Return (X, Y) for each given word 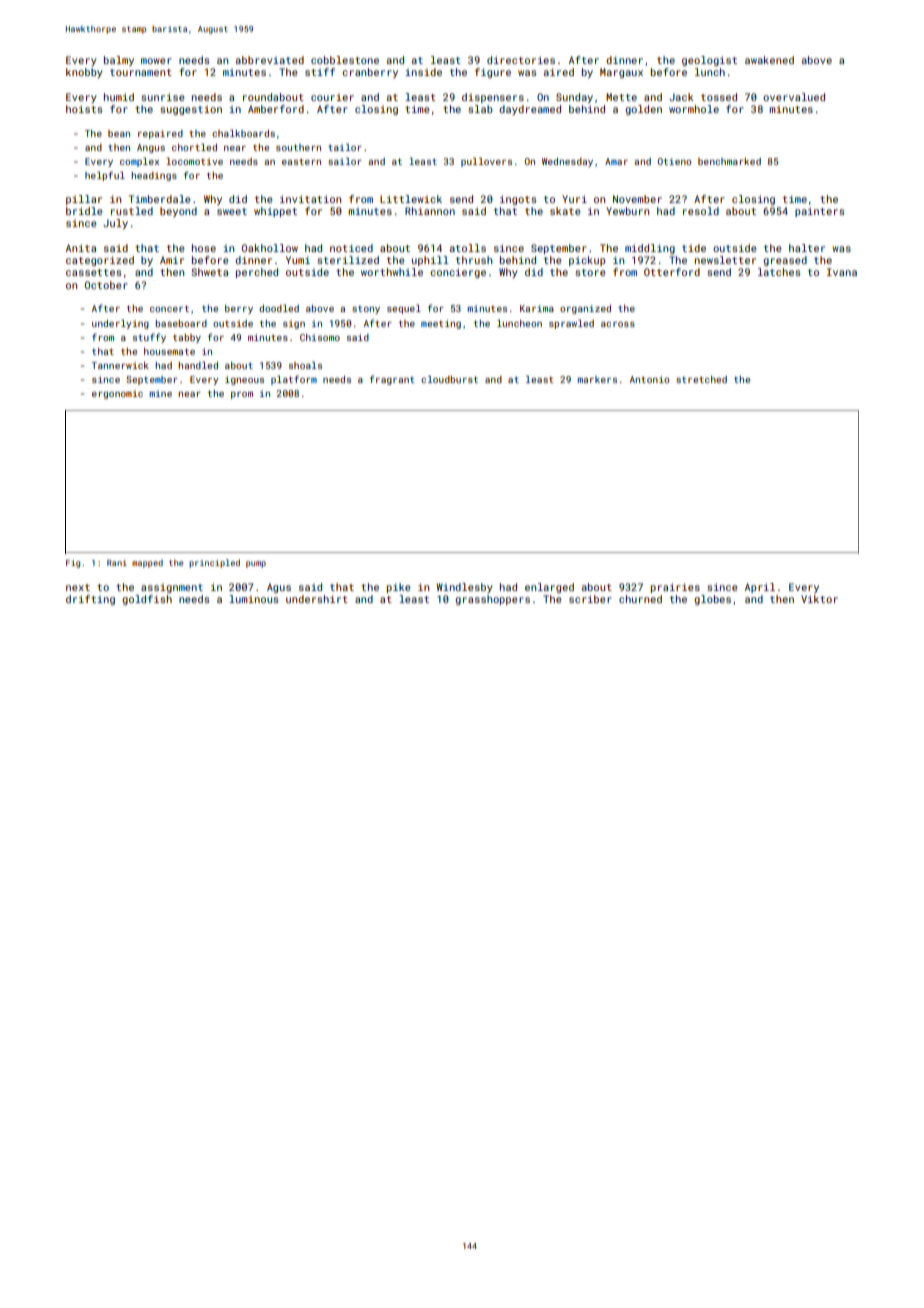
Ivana (842, 272)
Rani (117, 563)
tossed (719, 97)
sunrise (163, 97)
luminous (253, 599)
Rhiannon (430, 211)
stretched (701, 379)
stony (366, 310)
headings (154, 176)
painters (819, 212)
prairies (675, 588)
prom (242, 395)
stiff (320, 72)
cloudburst (449, 379)
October (106, 285)
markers (597, 379)
